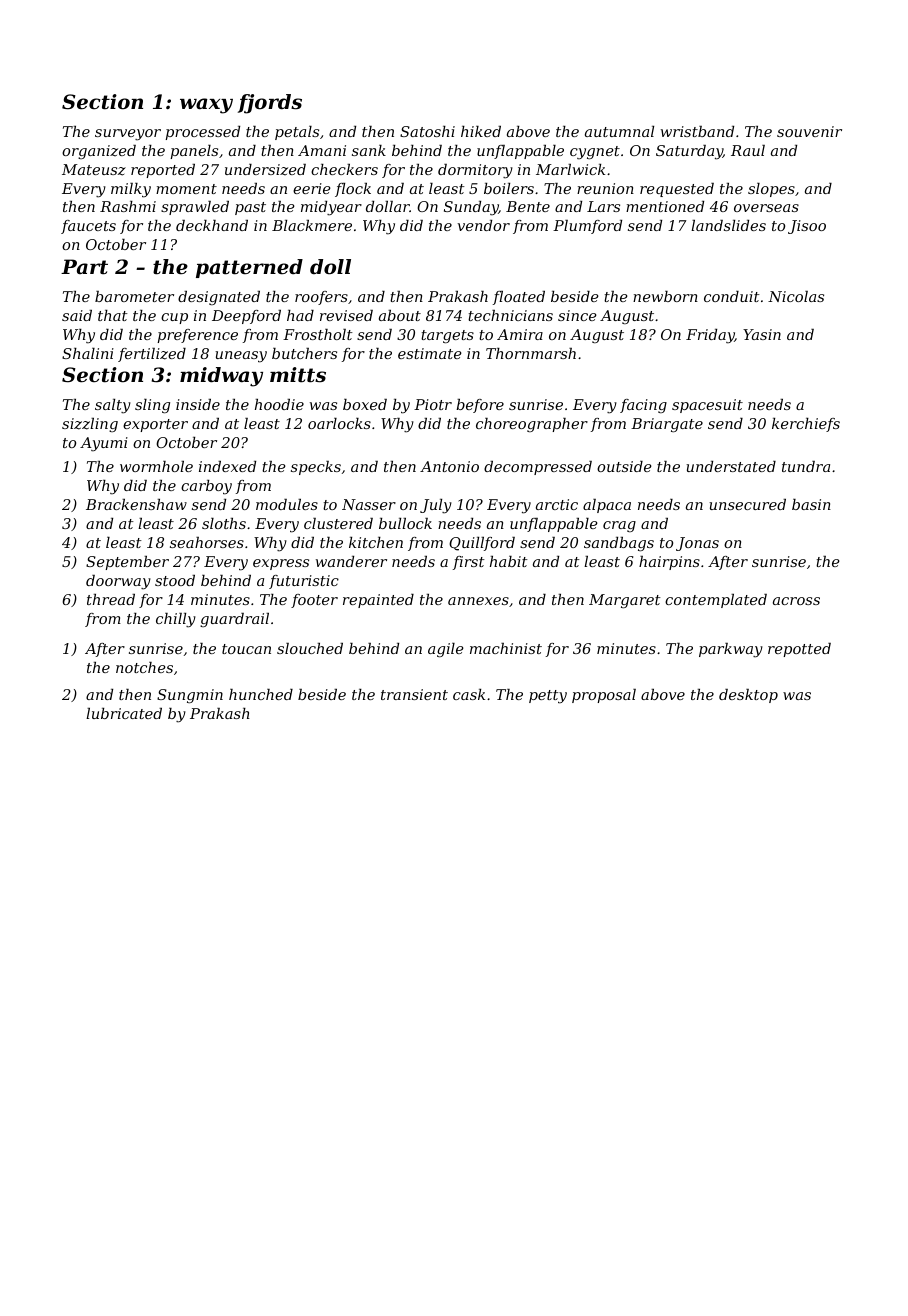 Image resolution: width=908 pixels, height=1316 pixels. I want to click on autumnal, so click(619, 131).
